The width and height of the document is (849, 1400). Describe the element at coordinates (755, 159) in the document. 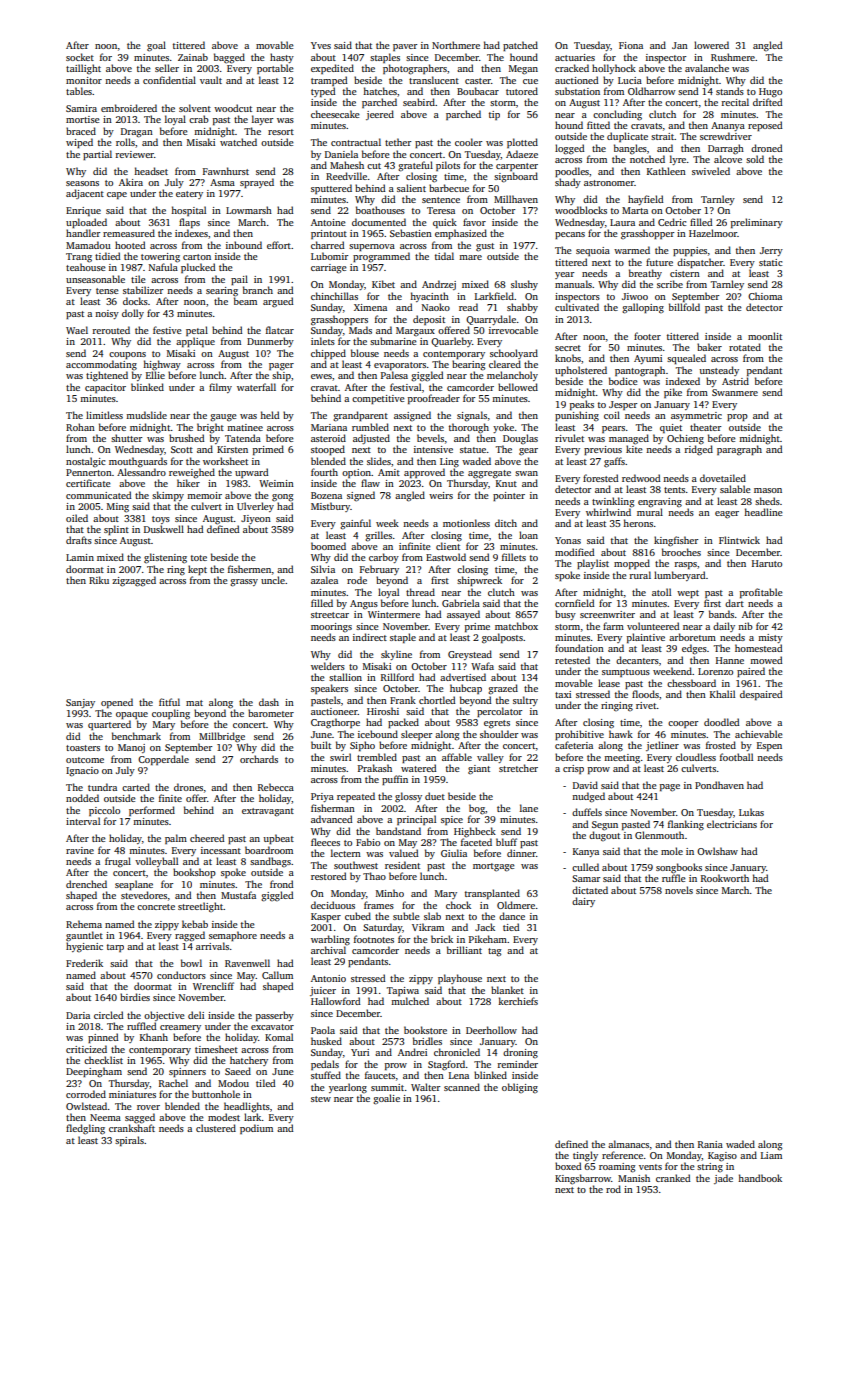

I see `sold` at that location.
